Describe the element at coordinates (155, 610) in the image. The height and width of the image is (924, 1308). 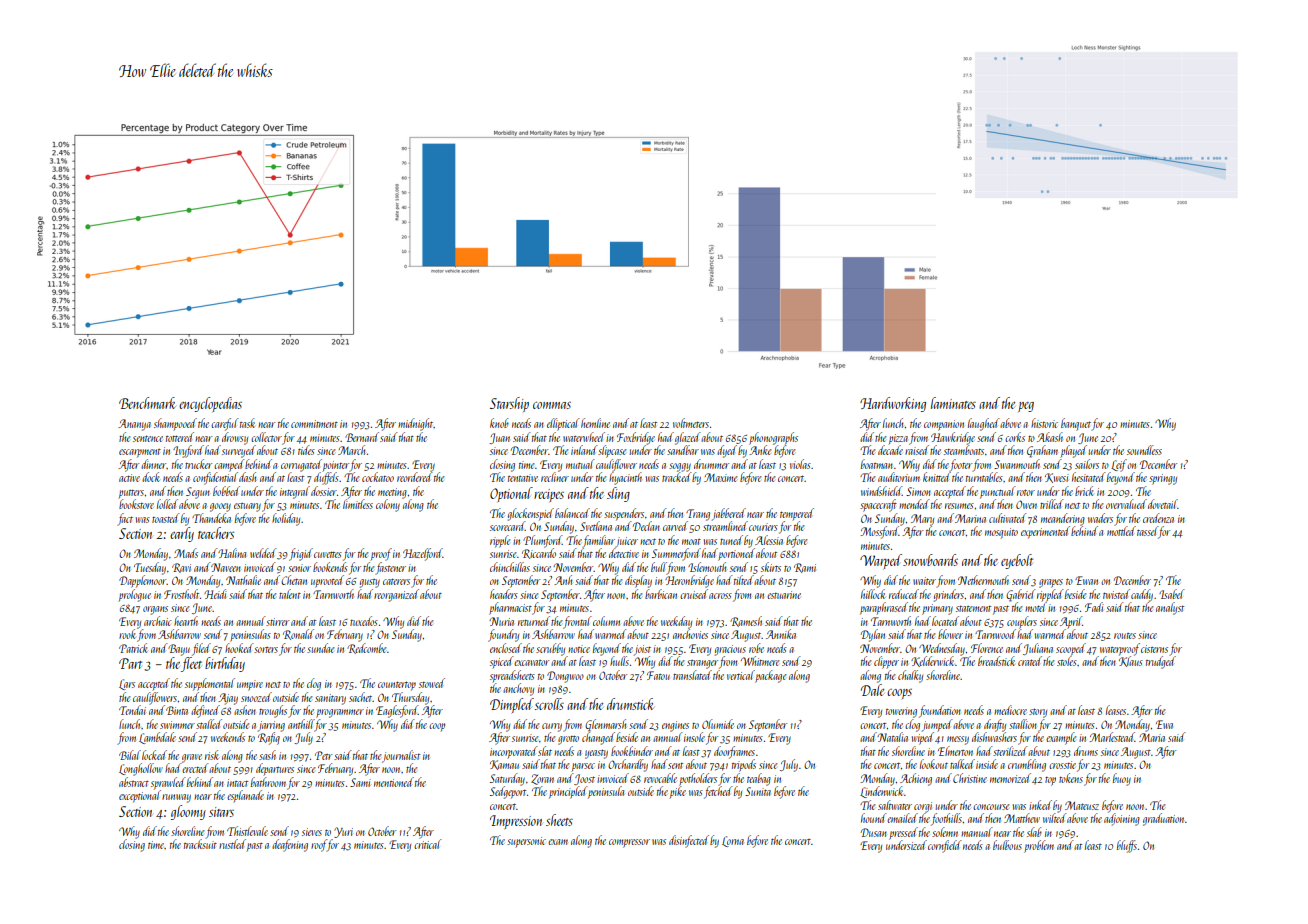
I see `organs` at that location.
